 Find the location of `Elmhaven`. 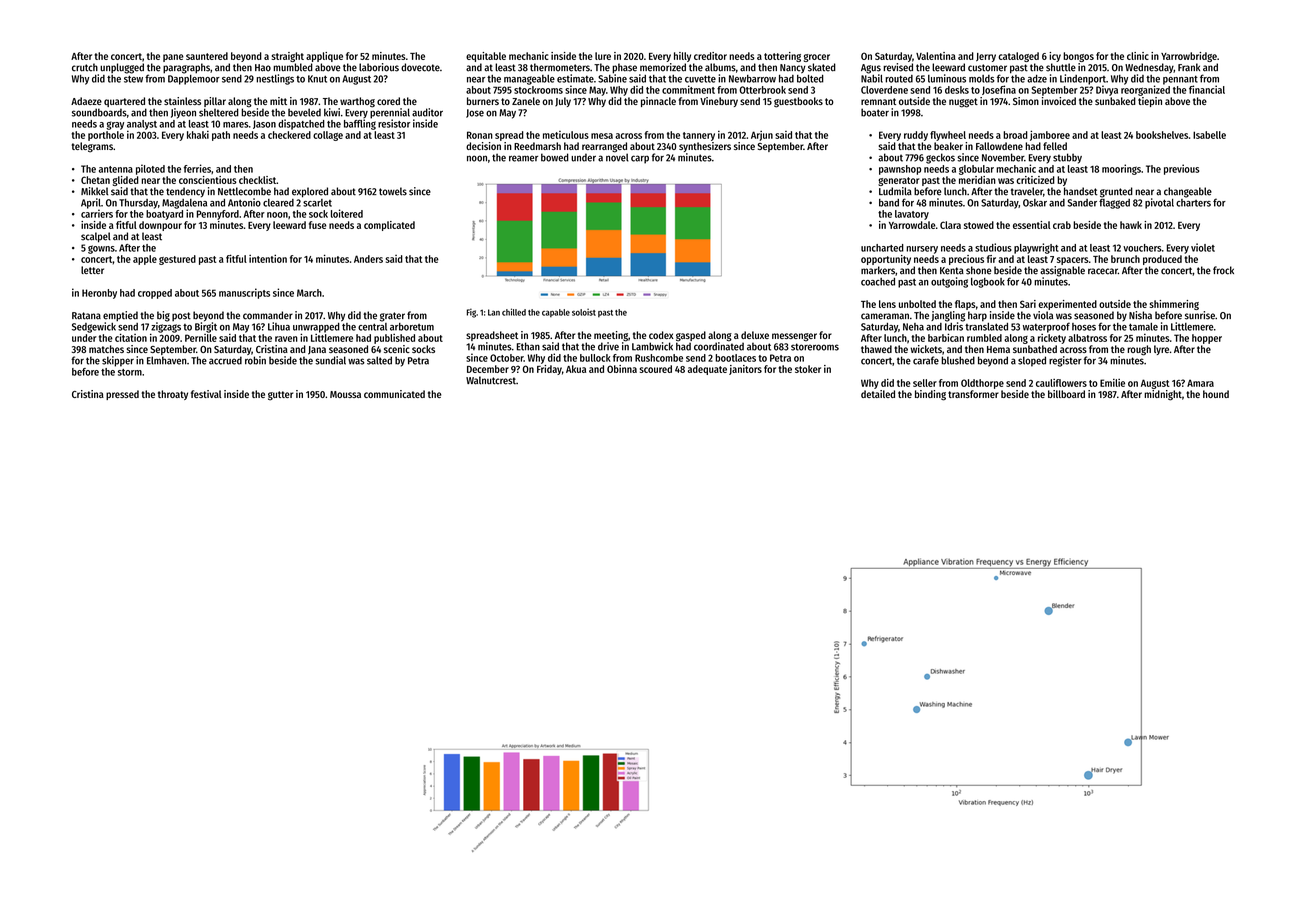

Elmhaven is located at coordinates (167, 360).
